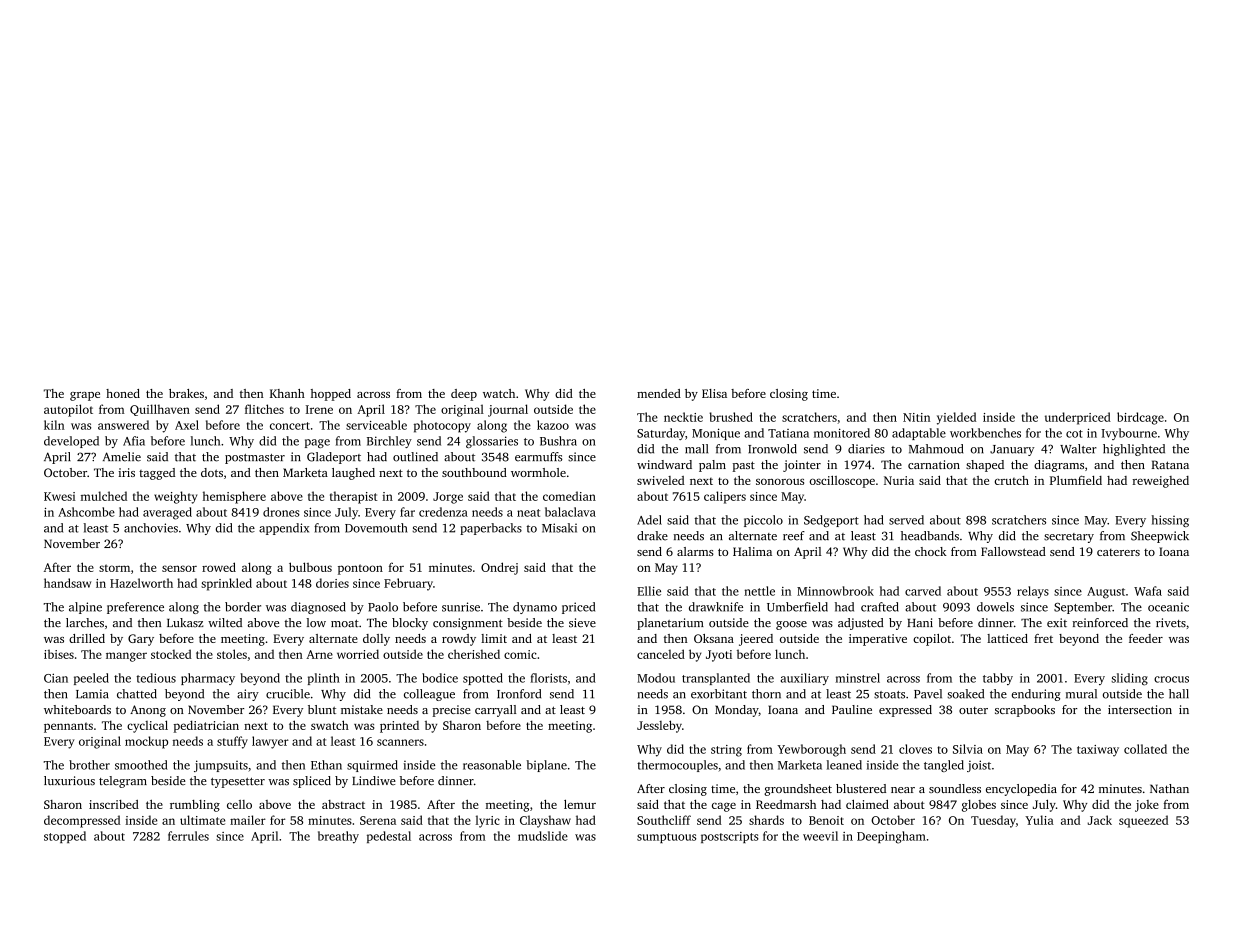 Image resolution: width=1233 pixels, height=952 pixels. Describe the element at coordinates (714, 393) in the page. I see `Elisa` at that location.
